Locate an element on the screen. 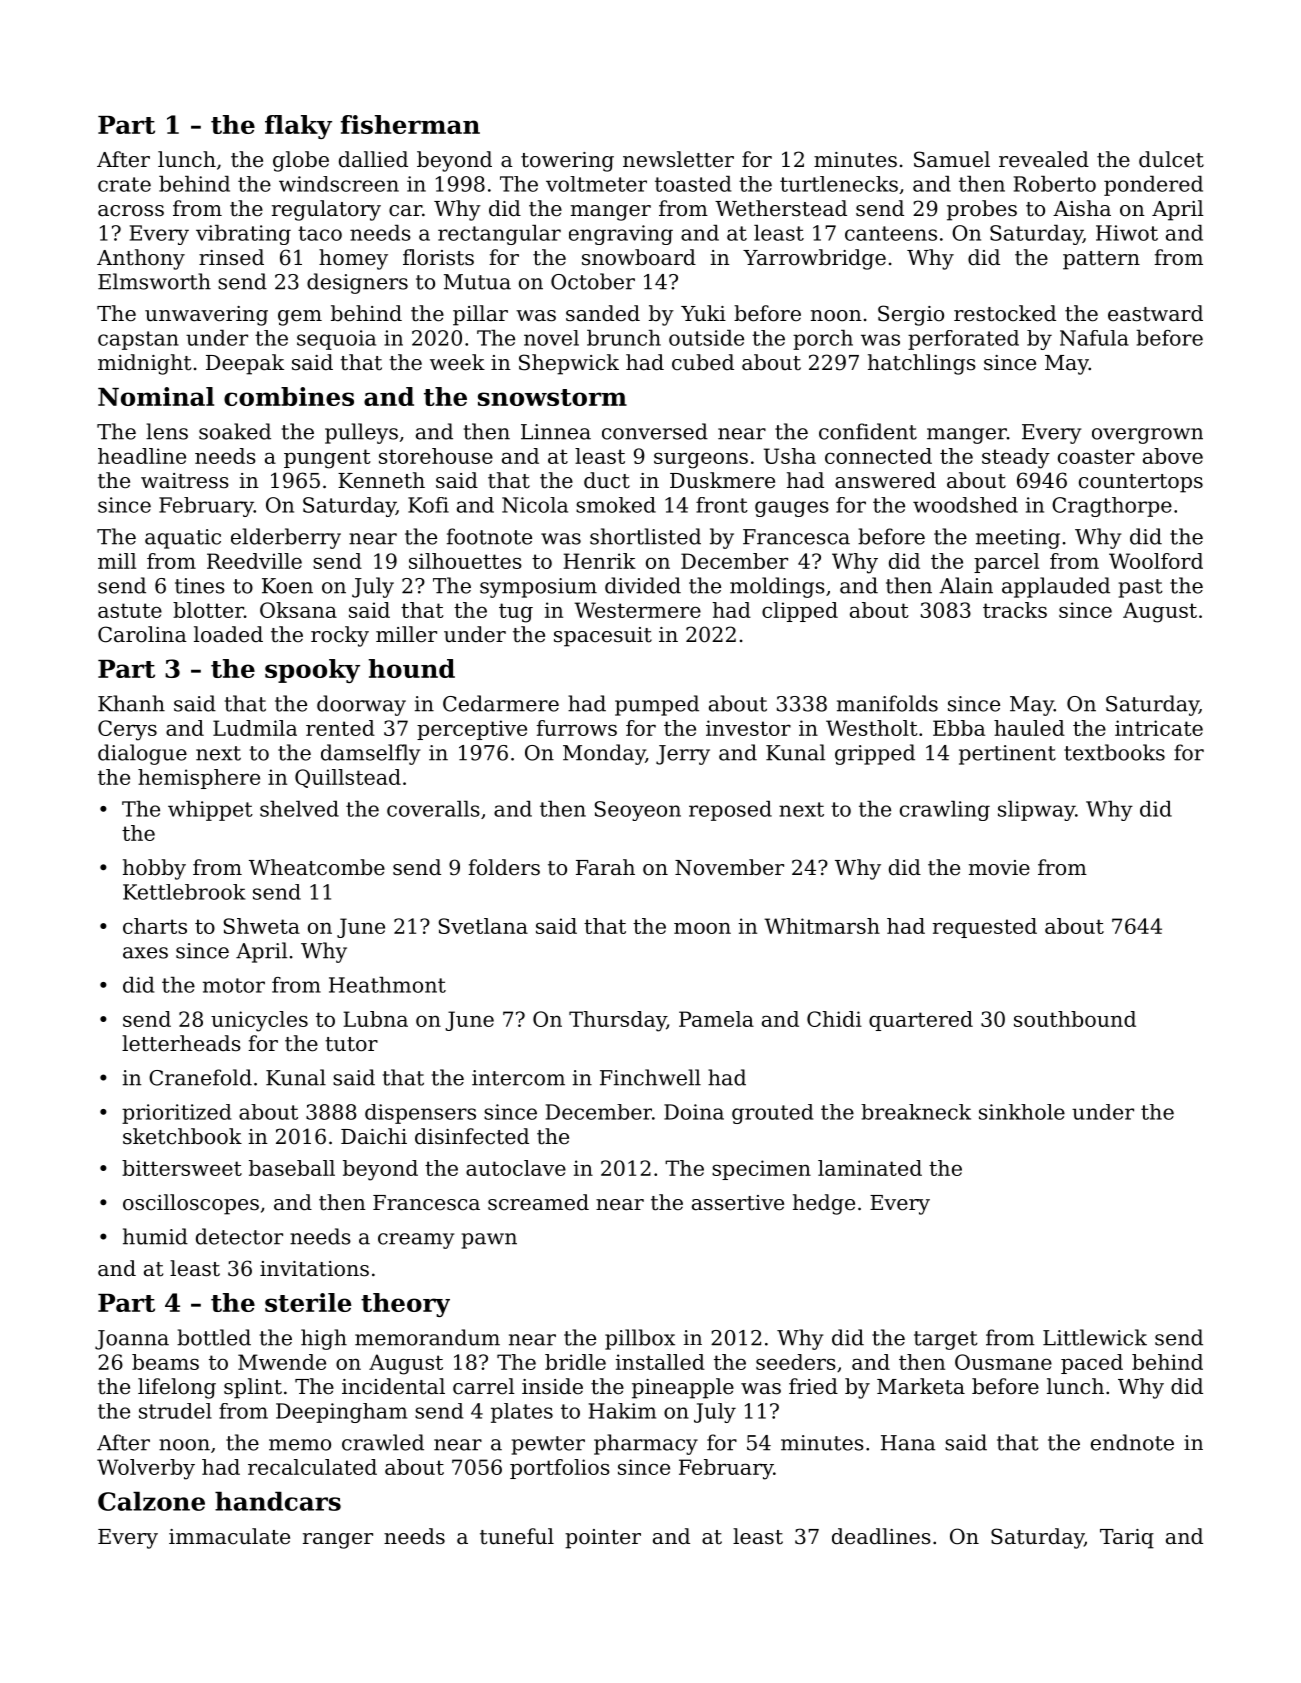  Wetherstead is located at coordinates (781, 208).
